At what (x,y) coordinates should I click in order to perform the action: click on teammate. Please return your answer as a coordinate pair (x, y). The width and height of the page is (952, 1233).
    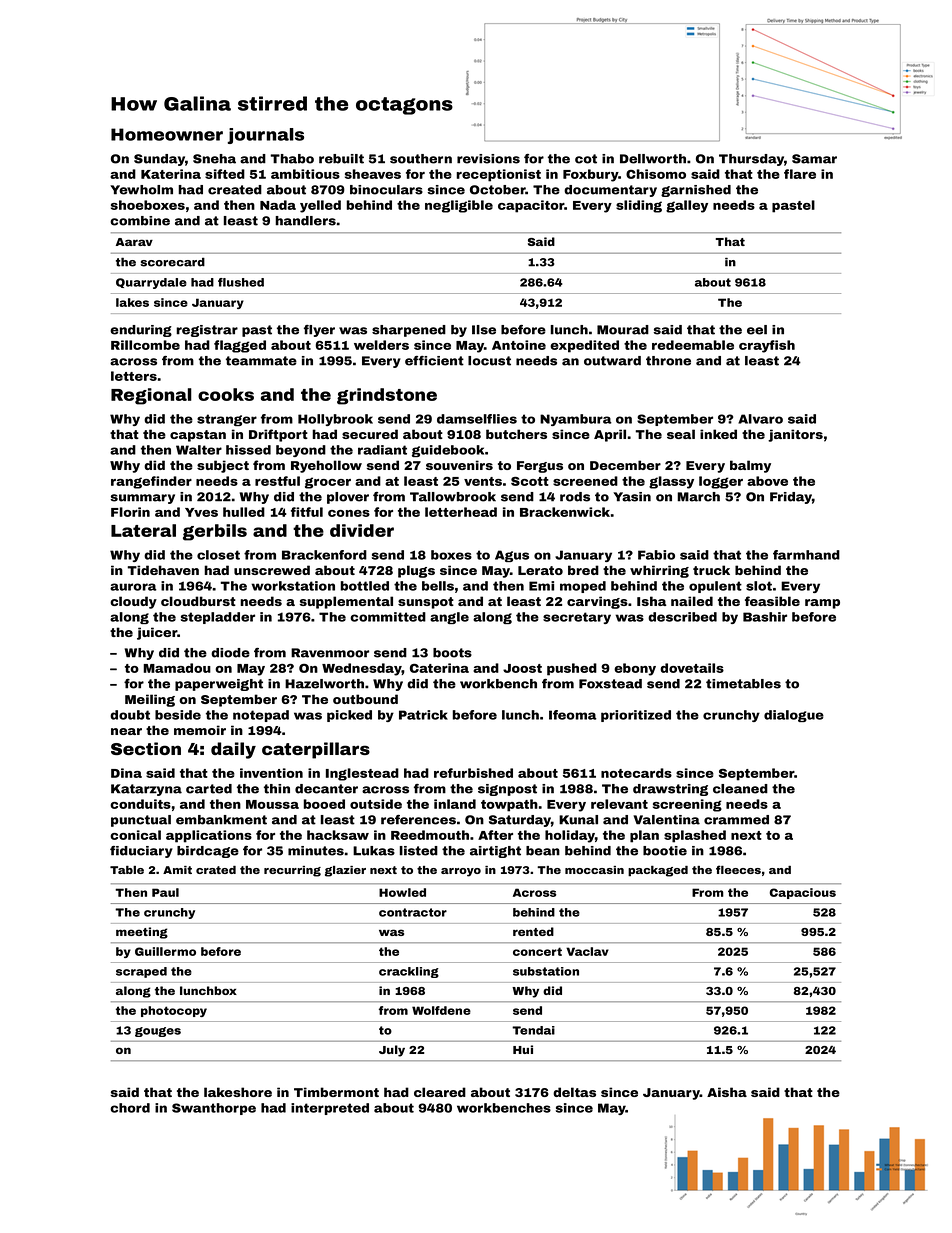
    Looking at the image, I should click on (261, 361).
